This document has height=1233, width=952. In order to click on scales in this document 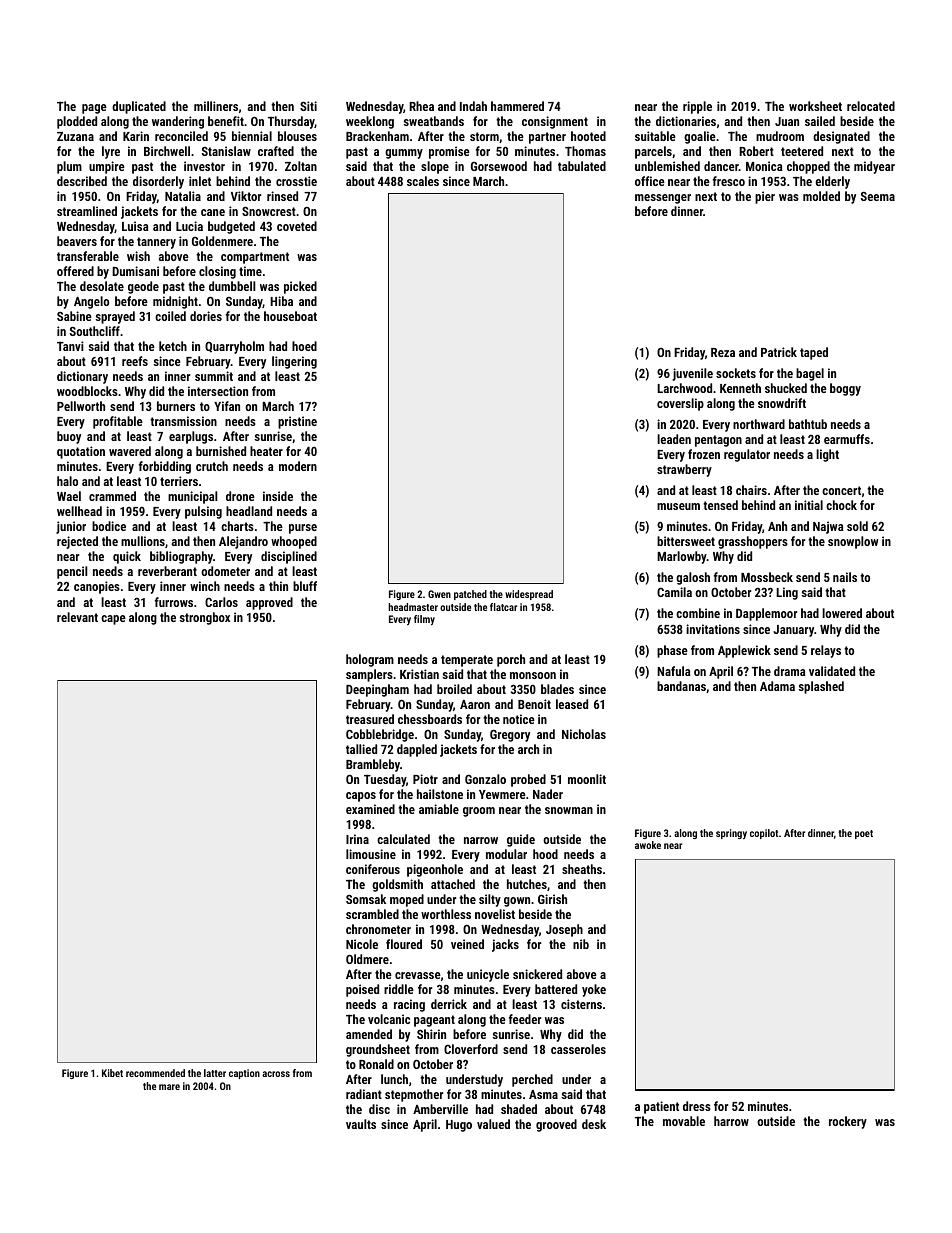, I will do `click(423, 181)`.
